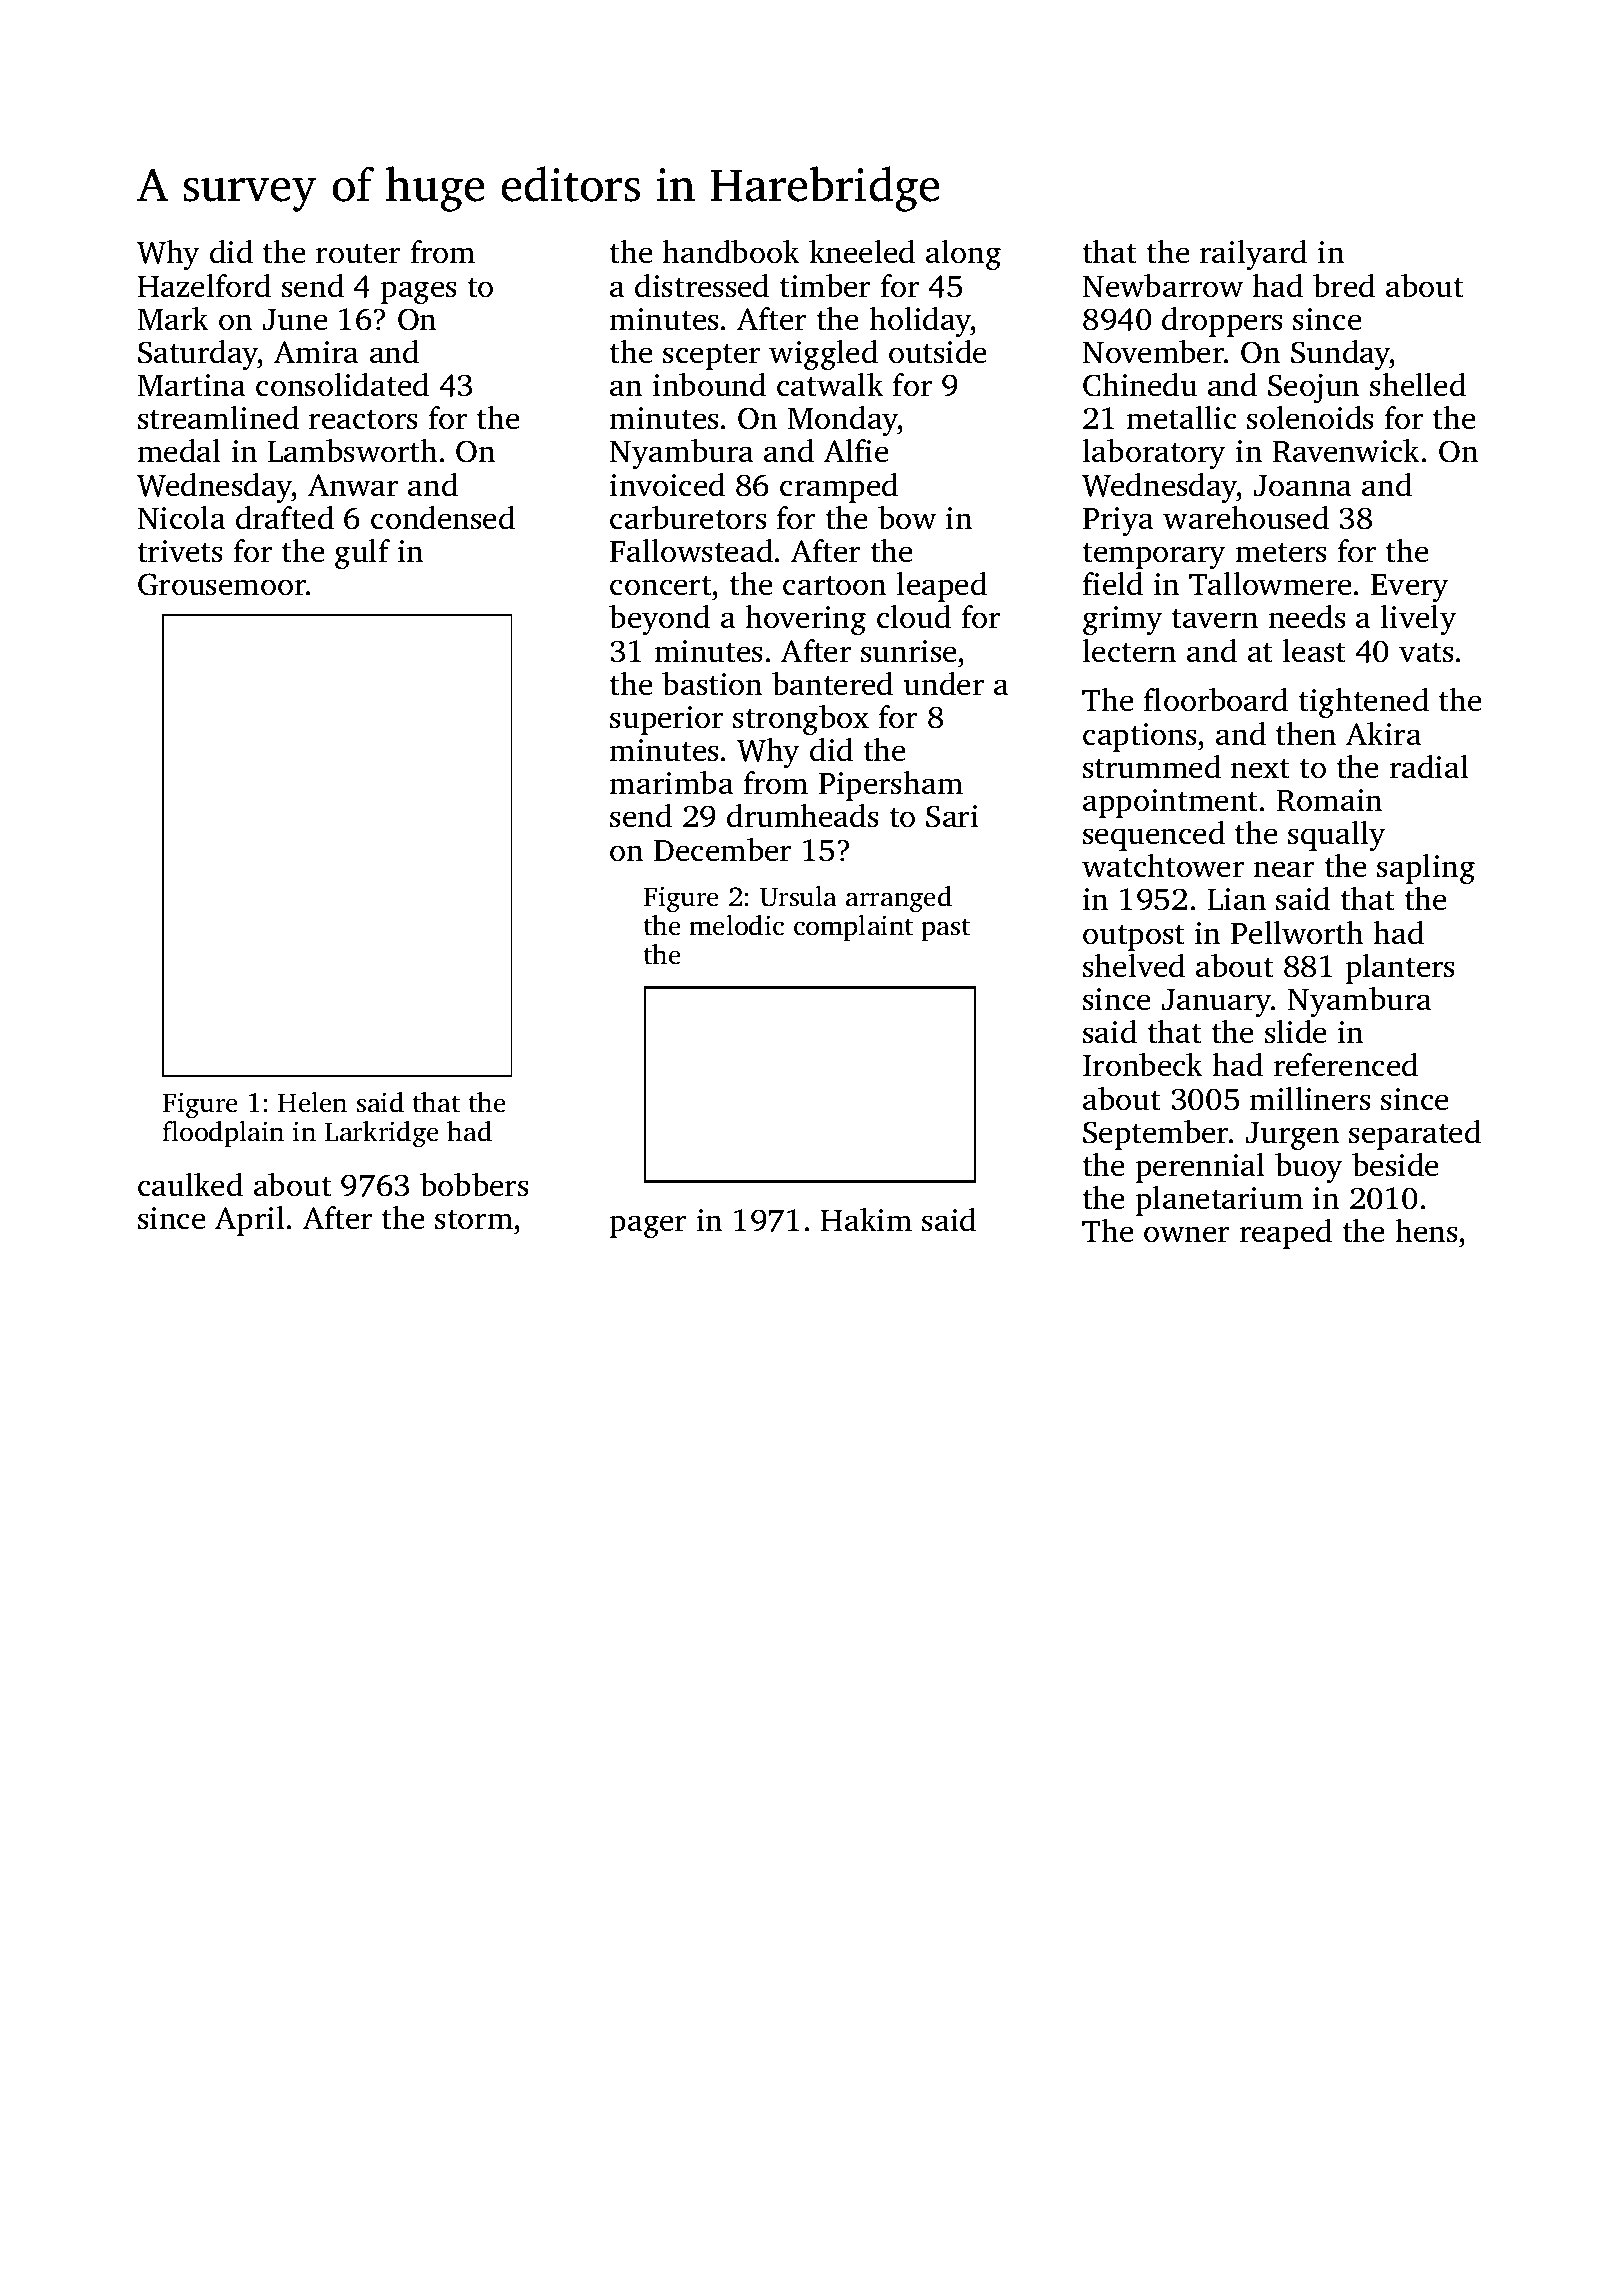  What do you see at coordinates (1426, 869) in the screenshot?
I see `sapling` at bounding box center [1426, 869].
